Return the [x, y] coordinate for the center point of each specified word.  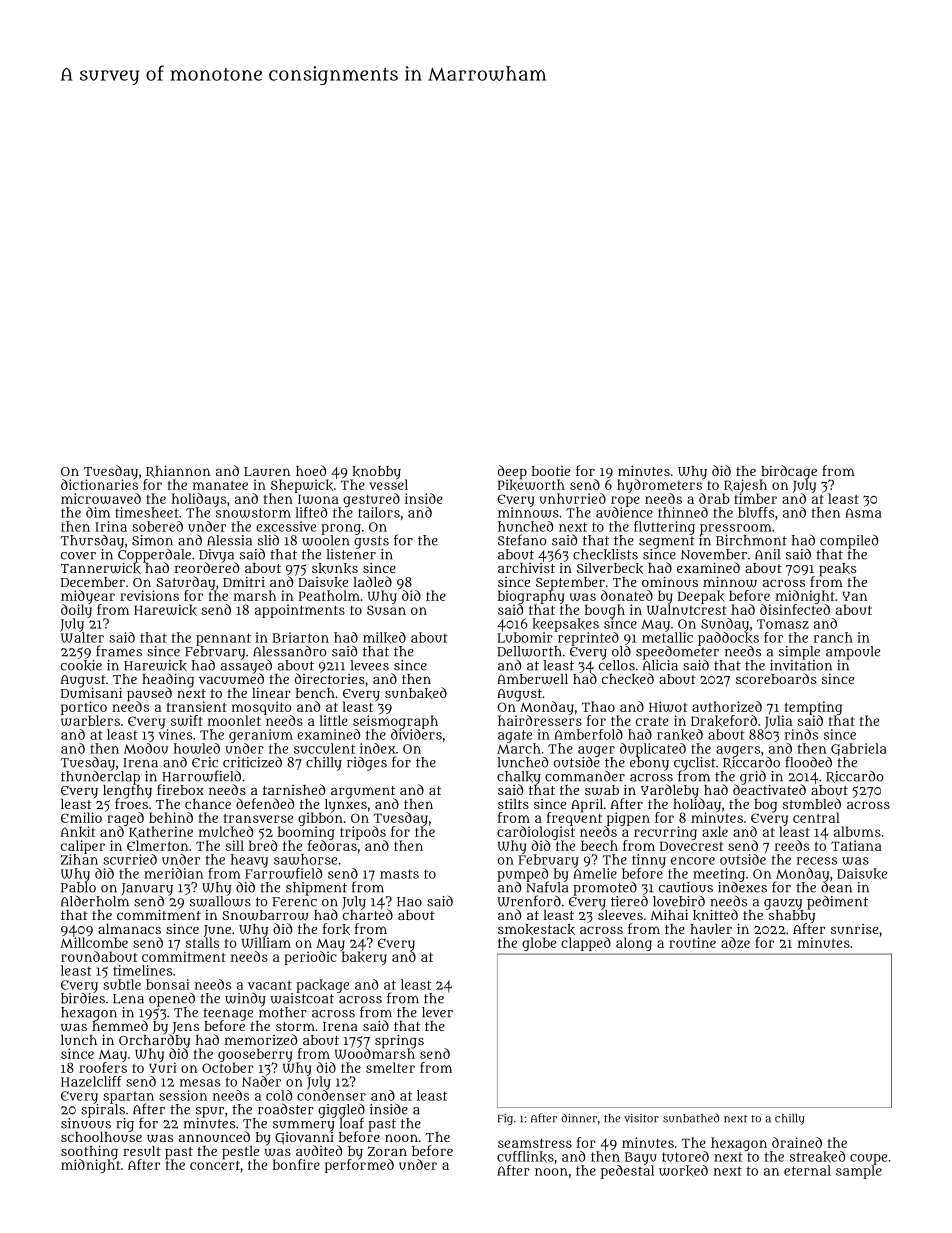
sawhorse [305, 859]
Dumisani [91, 693]
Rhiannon [178, 471]
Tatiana [856, 845]
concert [215, 1165]
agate [515, 736]
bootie [551, 471]
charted [367, 914]
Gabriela [859, 749]
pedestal [627, 1172]
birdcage [788, 472]
